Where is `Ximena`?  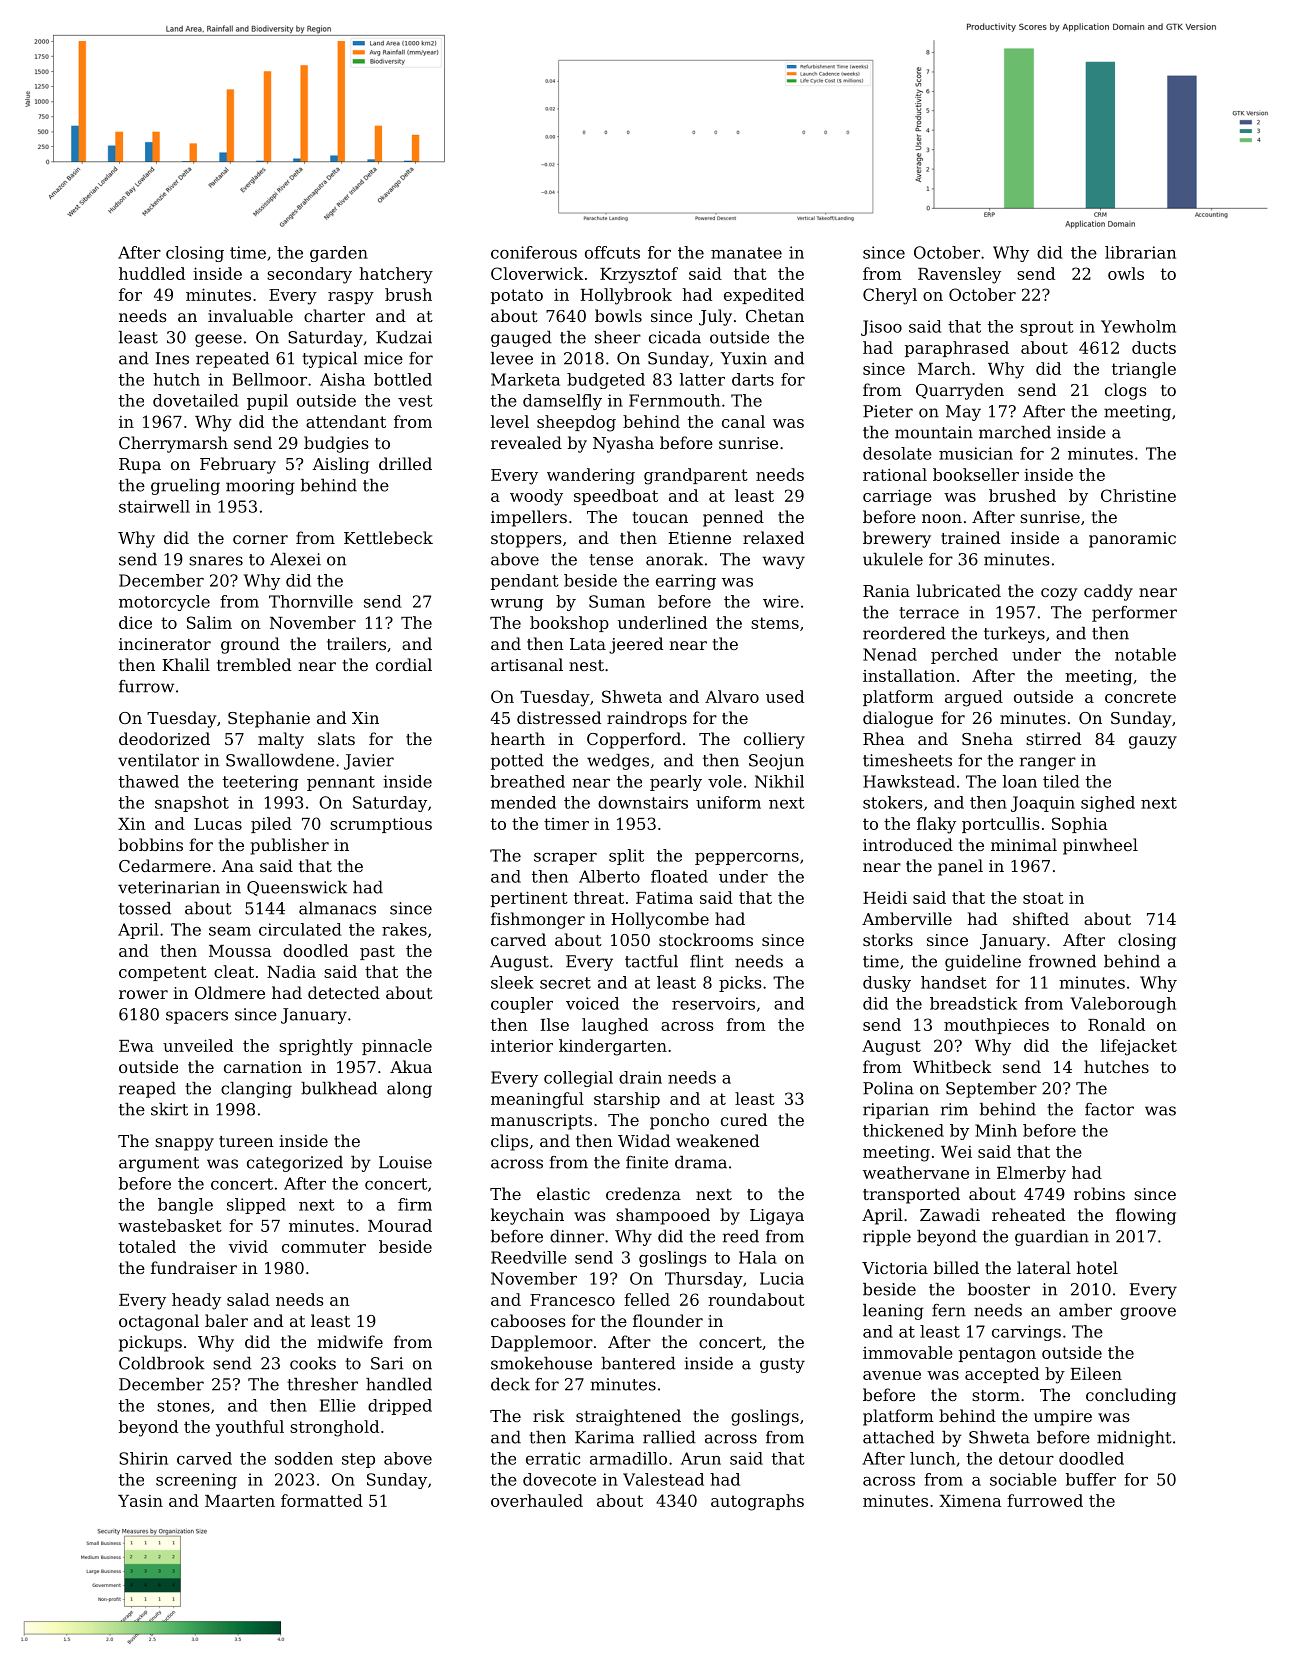 Ximena is located at coordinates (970, 1500).
